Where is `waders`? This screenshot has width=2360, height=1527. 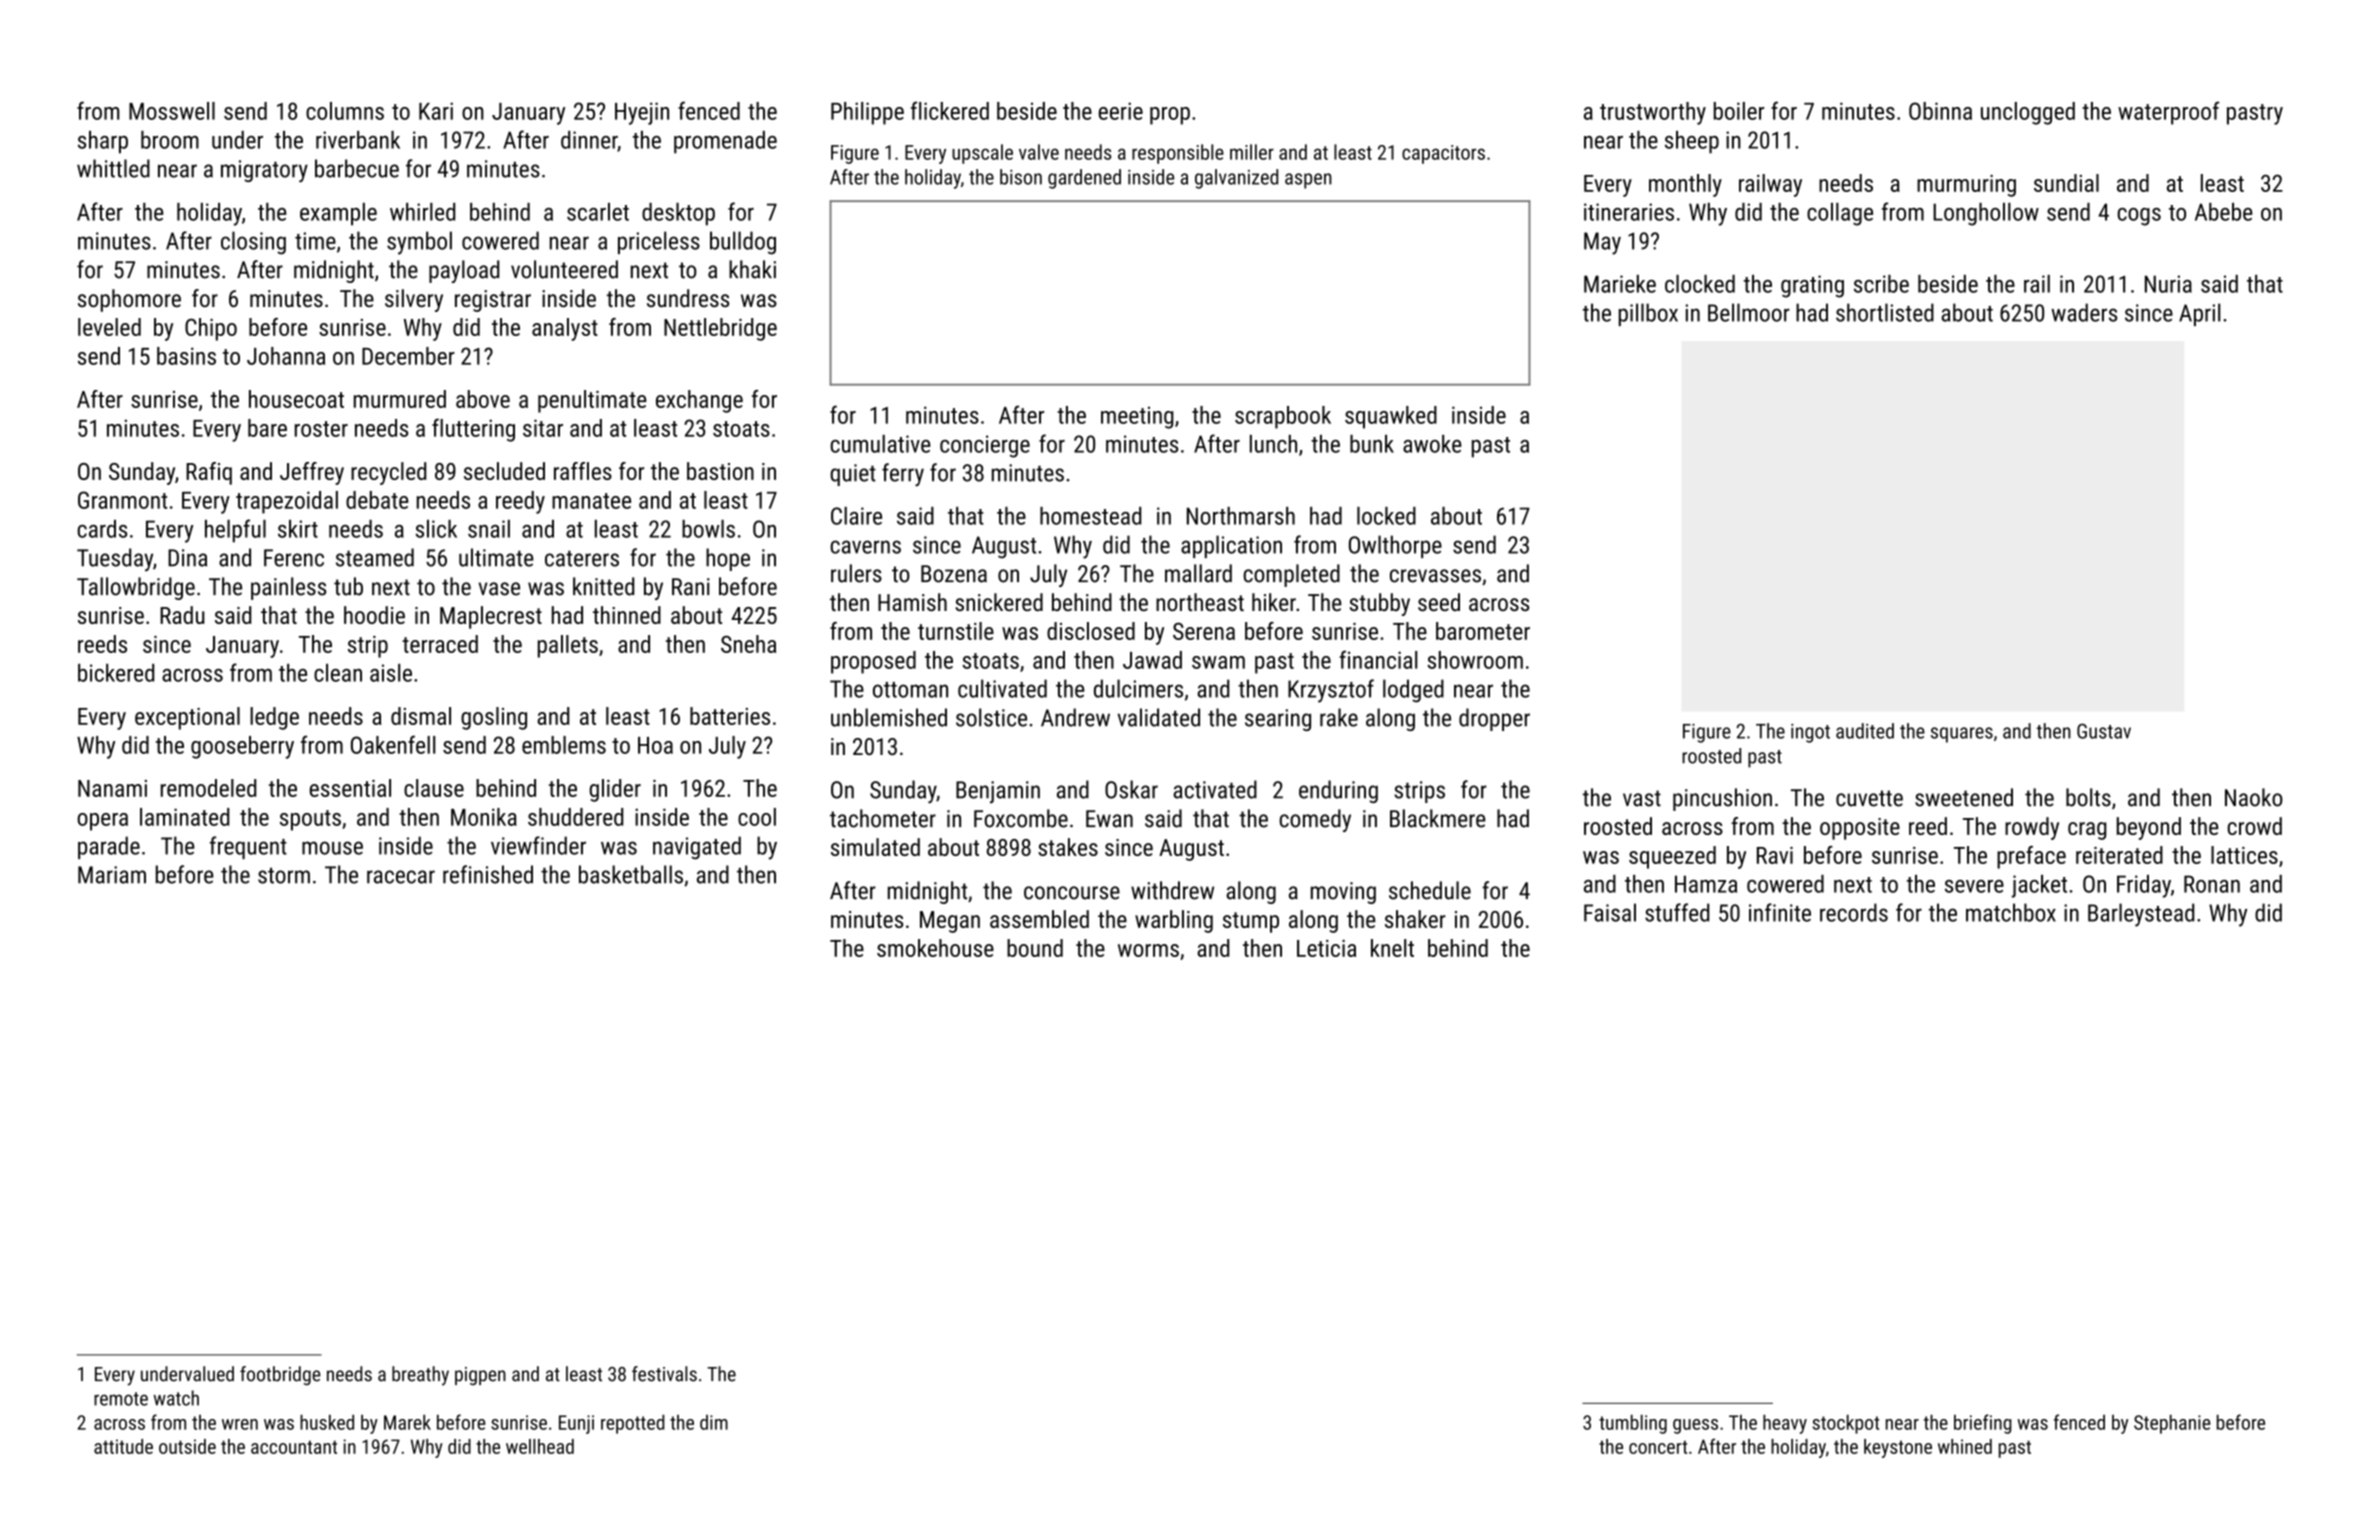 waders is located at coordinates (2084, 312).
